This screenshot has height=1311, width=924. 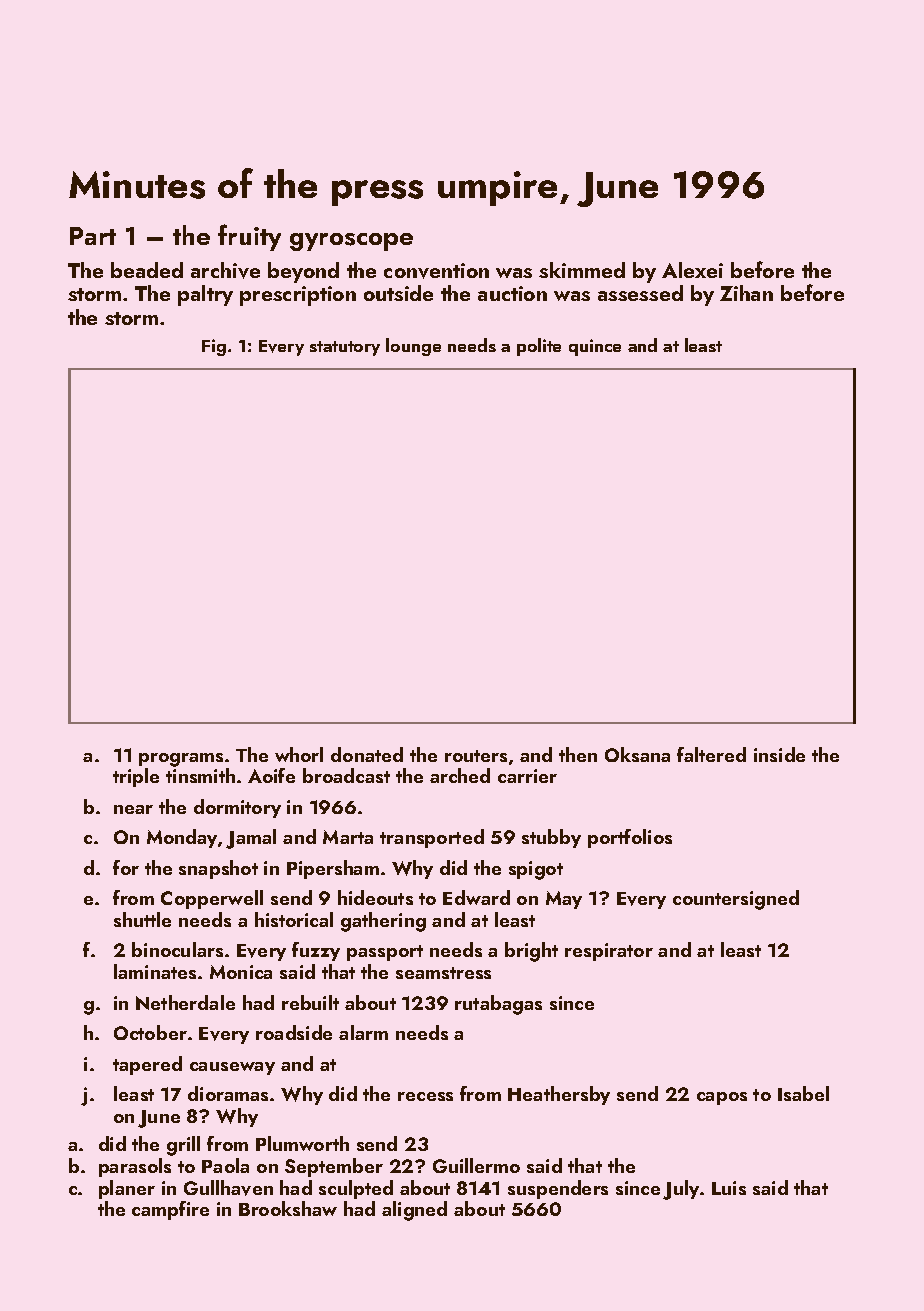 I want to click on quince, so click(x=595, y=347).
